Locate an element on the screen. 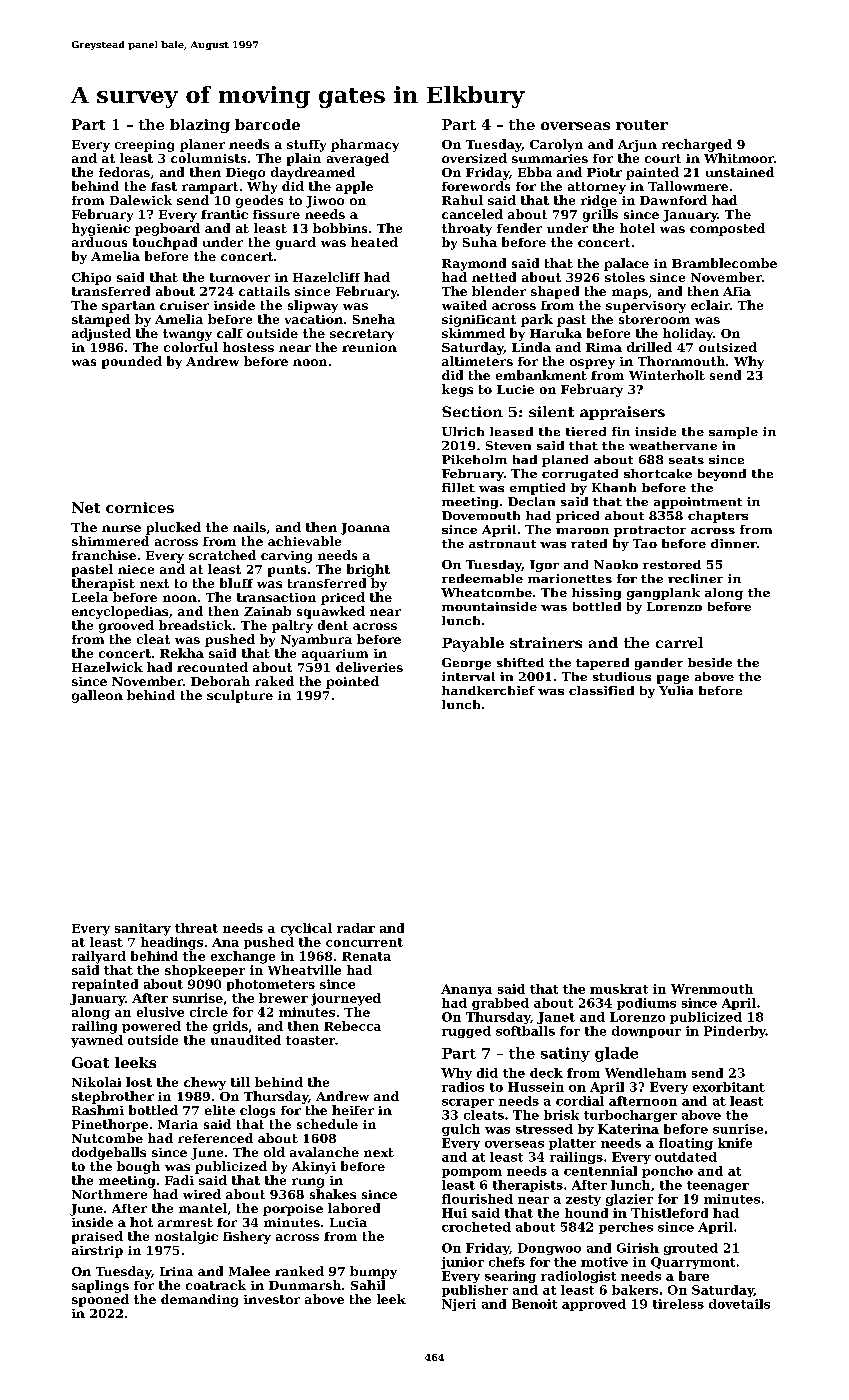  hygienic is located at coordinates (101, 229).
